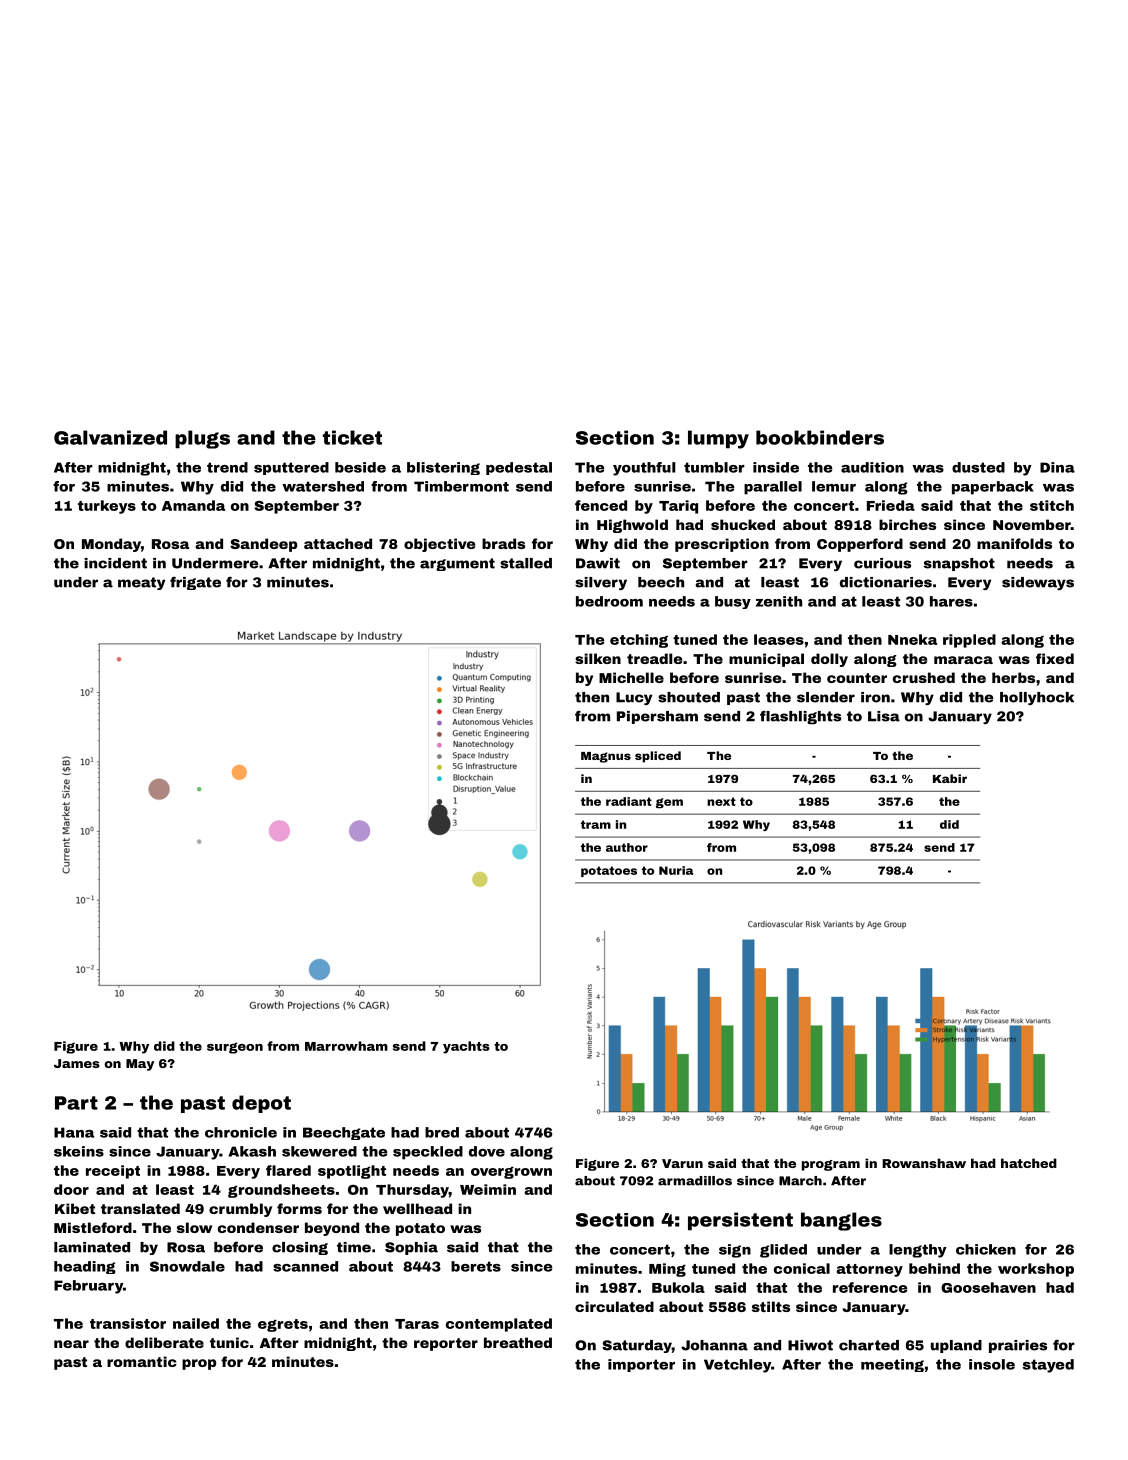 Image resolution: width=1128 pixels, height=1460 pixels. I want to click on pedestal, so click(519, 468).
